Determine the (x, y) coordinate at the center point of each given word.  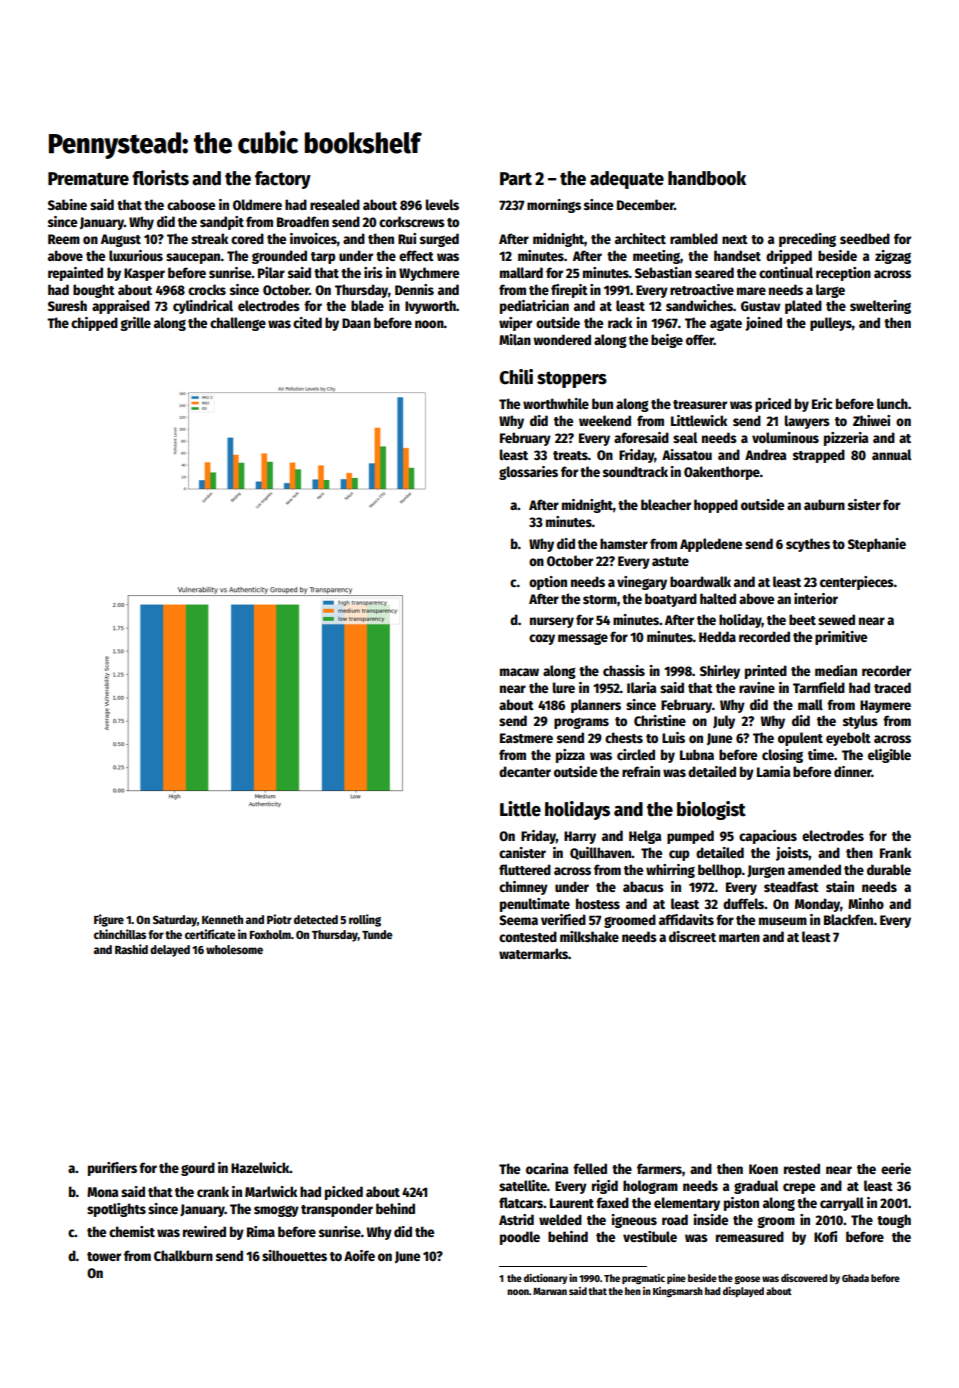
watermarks (533, 953)
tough (894, 1221)
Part (516, 179)
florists (160, 178)
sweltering (880, 307)
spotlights (116, 1210)
